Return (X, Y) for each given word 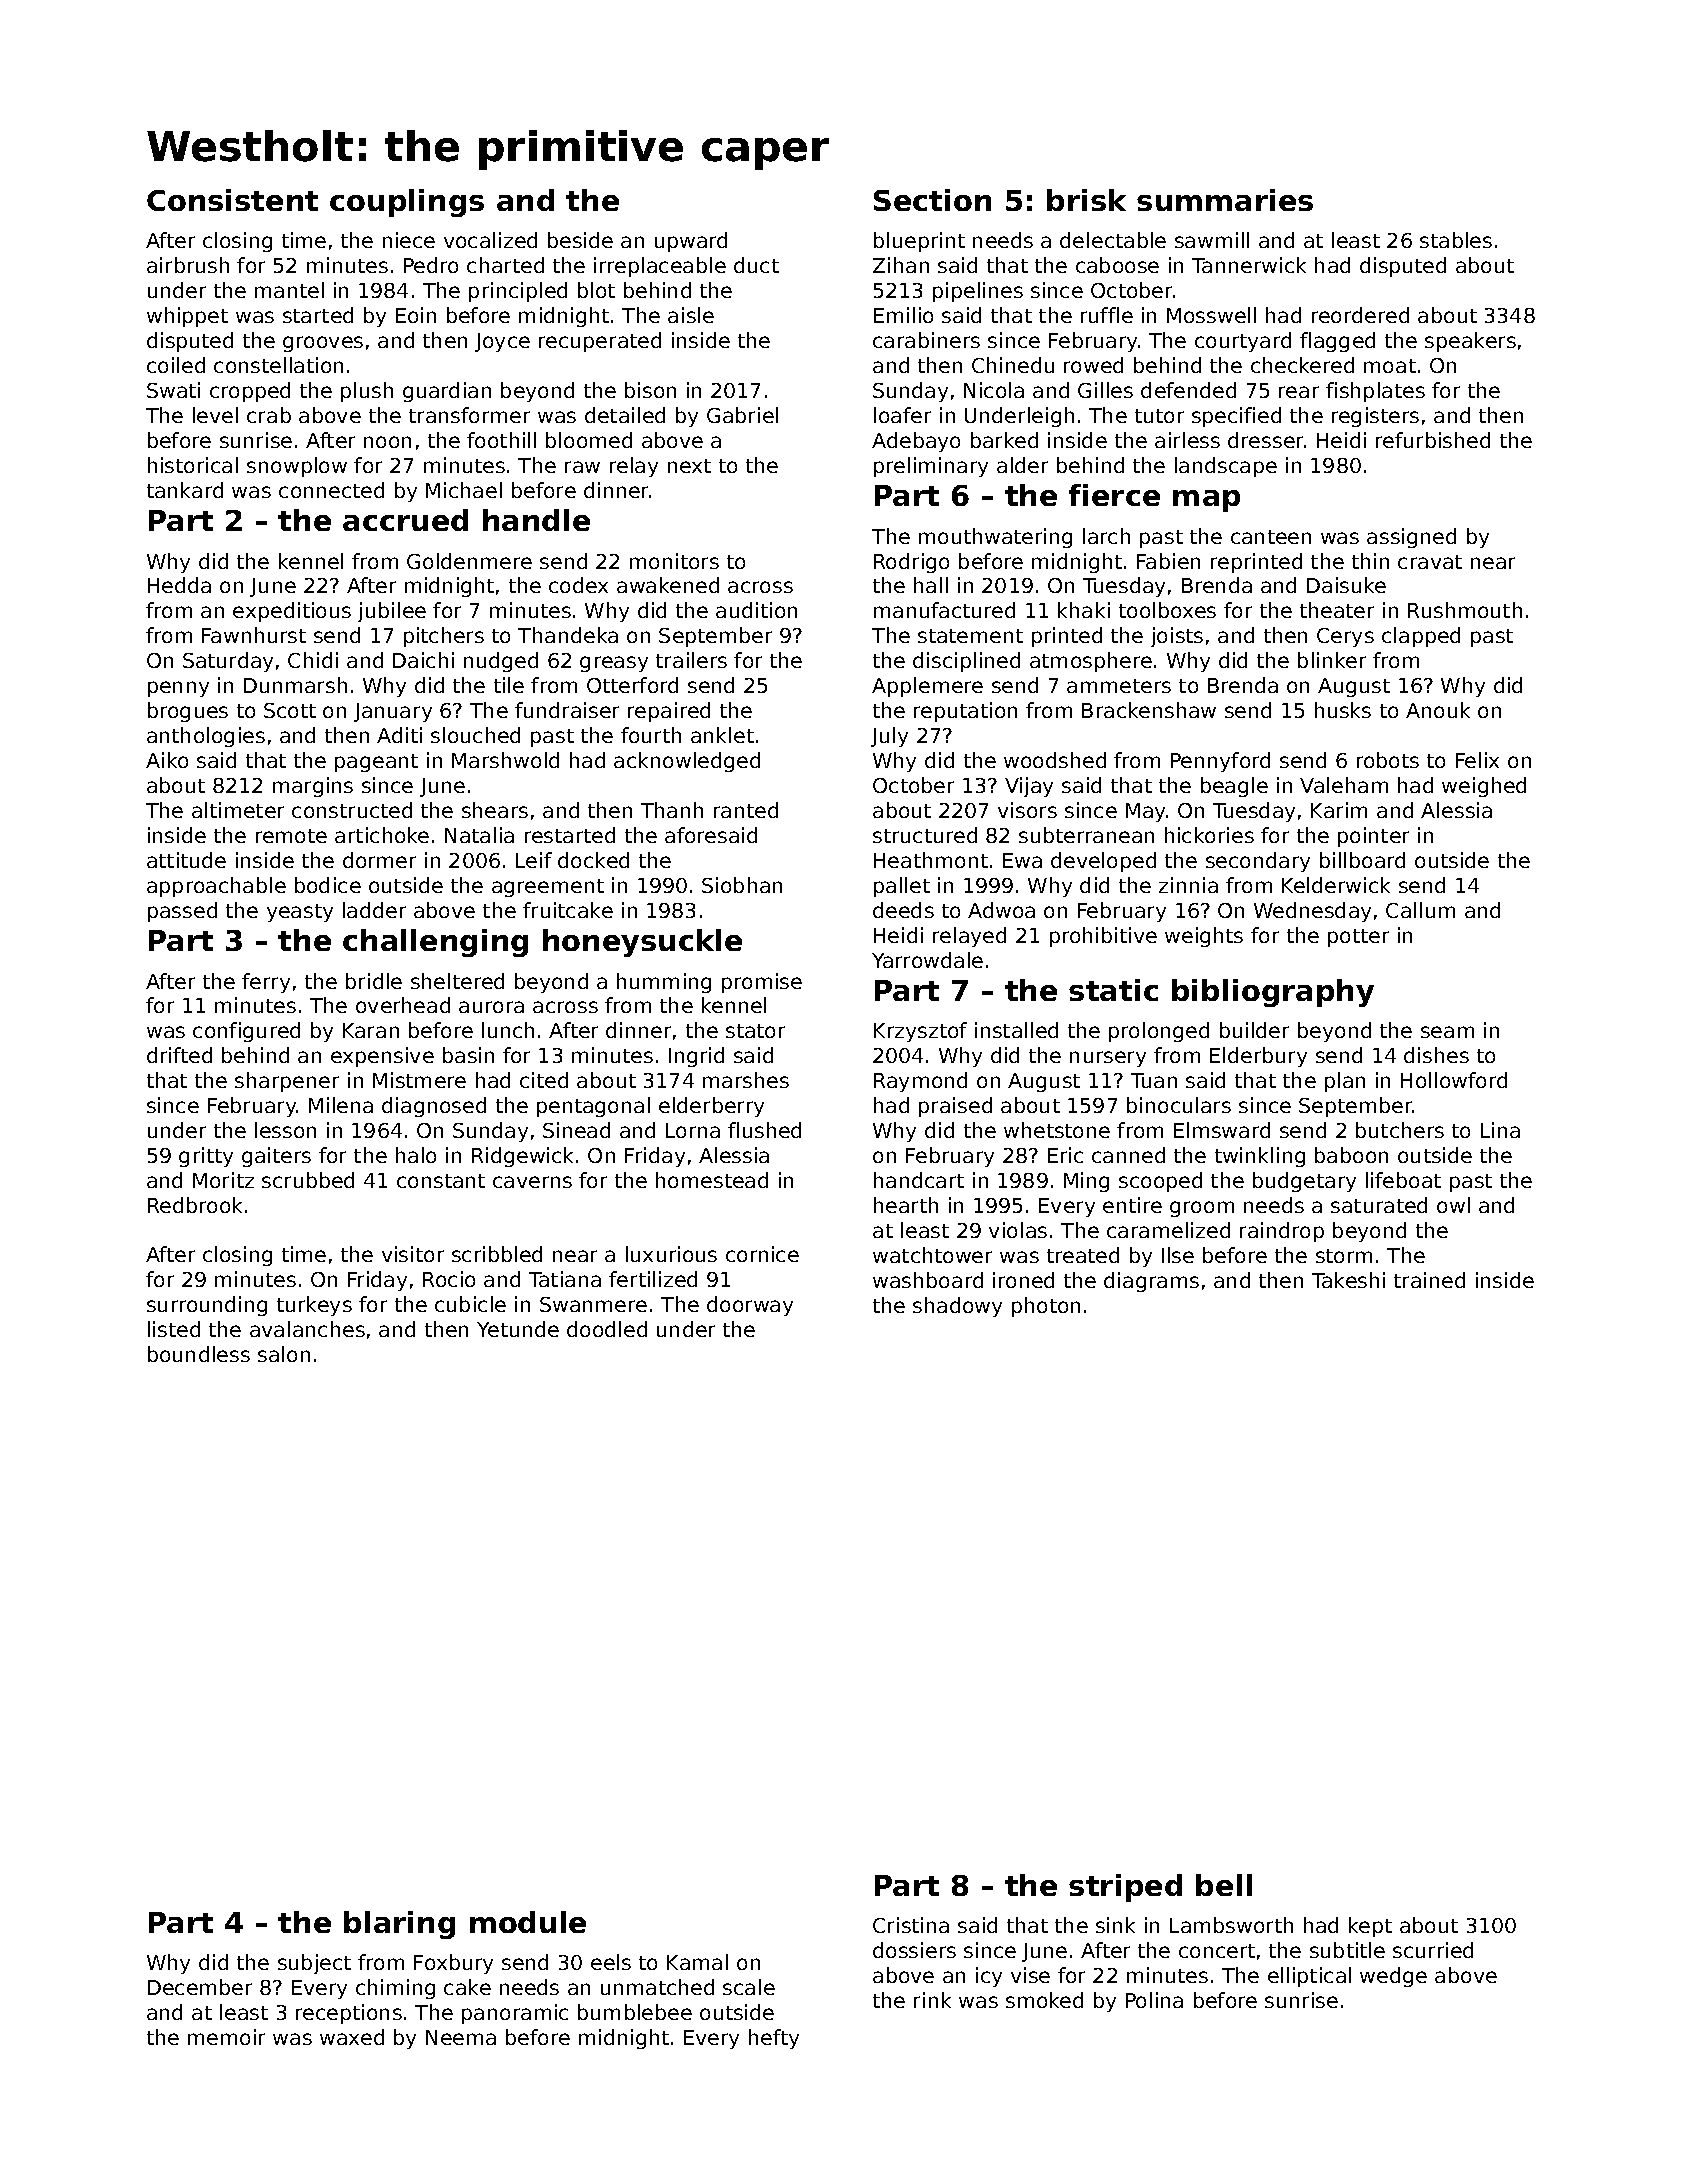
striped (1125, 1888)
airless (1187, 440)
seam (1447, 1032)
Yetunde (518, 1329)
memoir (226, 2037)
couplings (407, 203)
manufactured (944, 610)
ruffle (1107, 315)
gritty (206, 1157)
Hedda (179, 585)
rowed (1093, 365)
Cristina (911, 1925)
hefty (774, 2039)
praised (955, 1107)
